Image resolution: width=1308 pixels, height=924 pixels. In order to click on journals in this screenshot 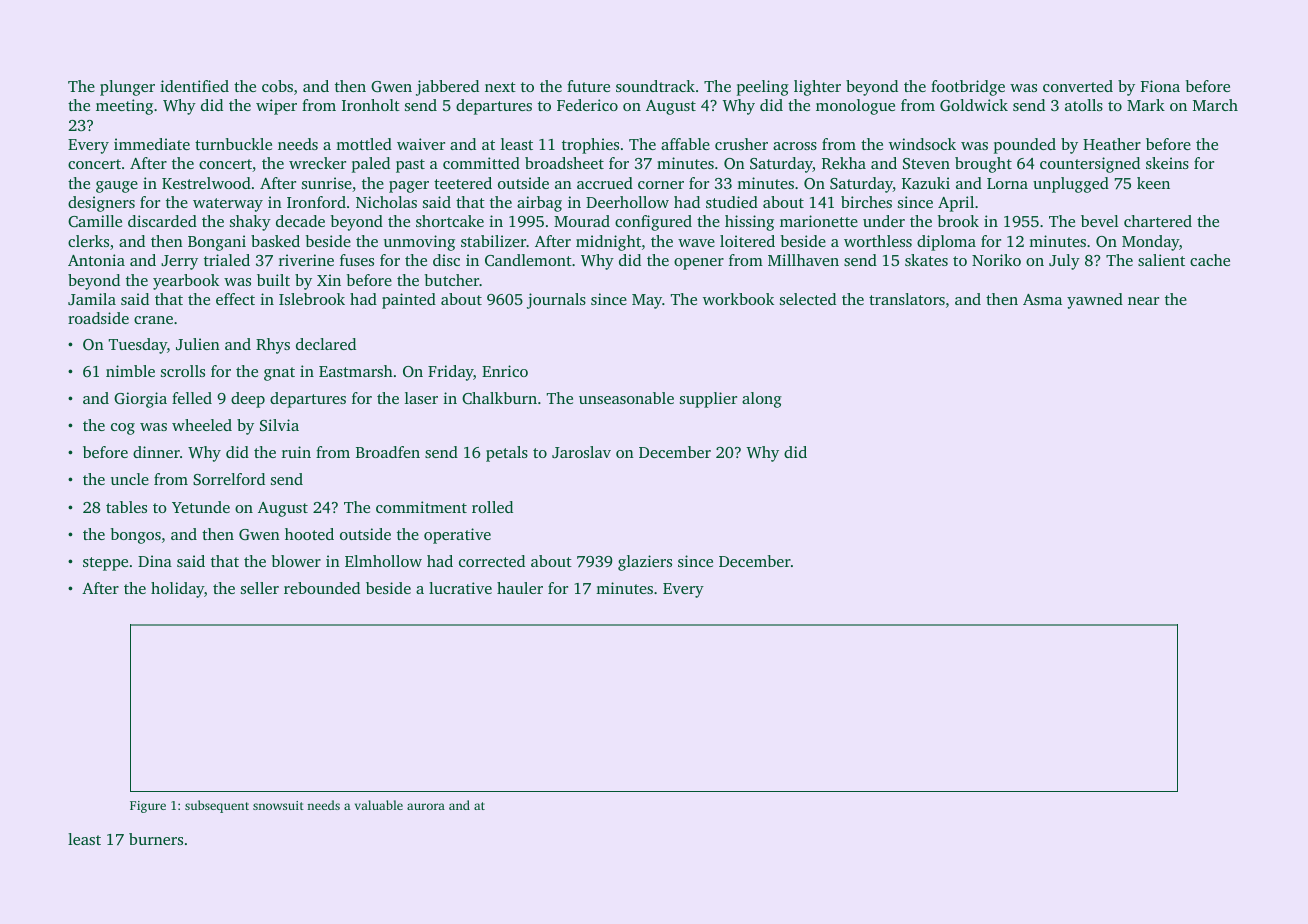, I will do `click(556, 301)`.
